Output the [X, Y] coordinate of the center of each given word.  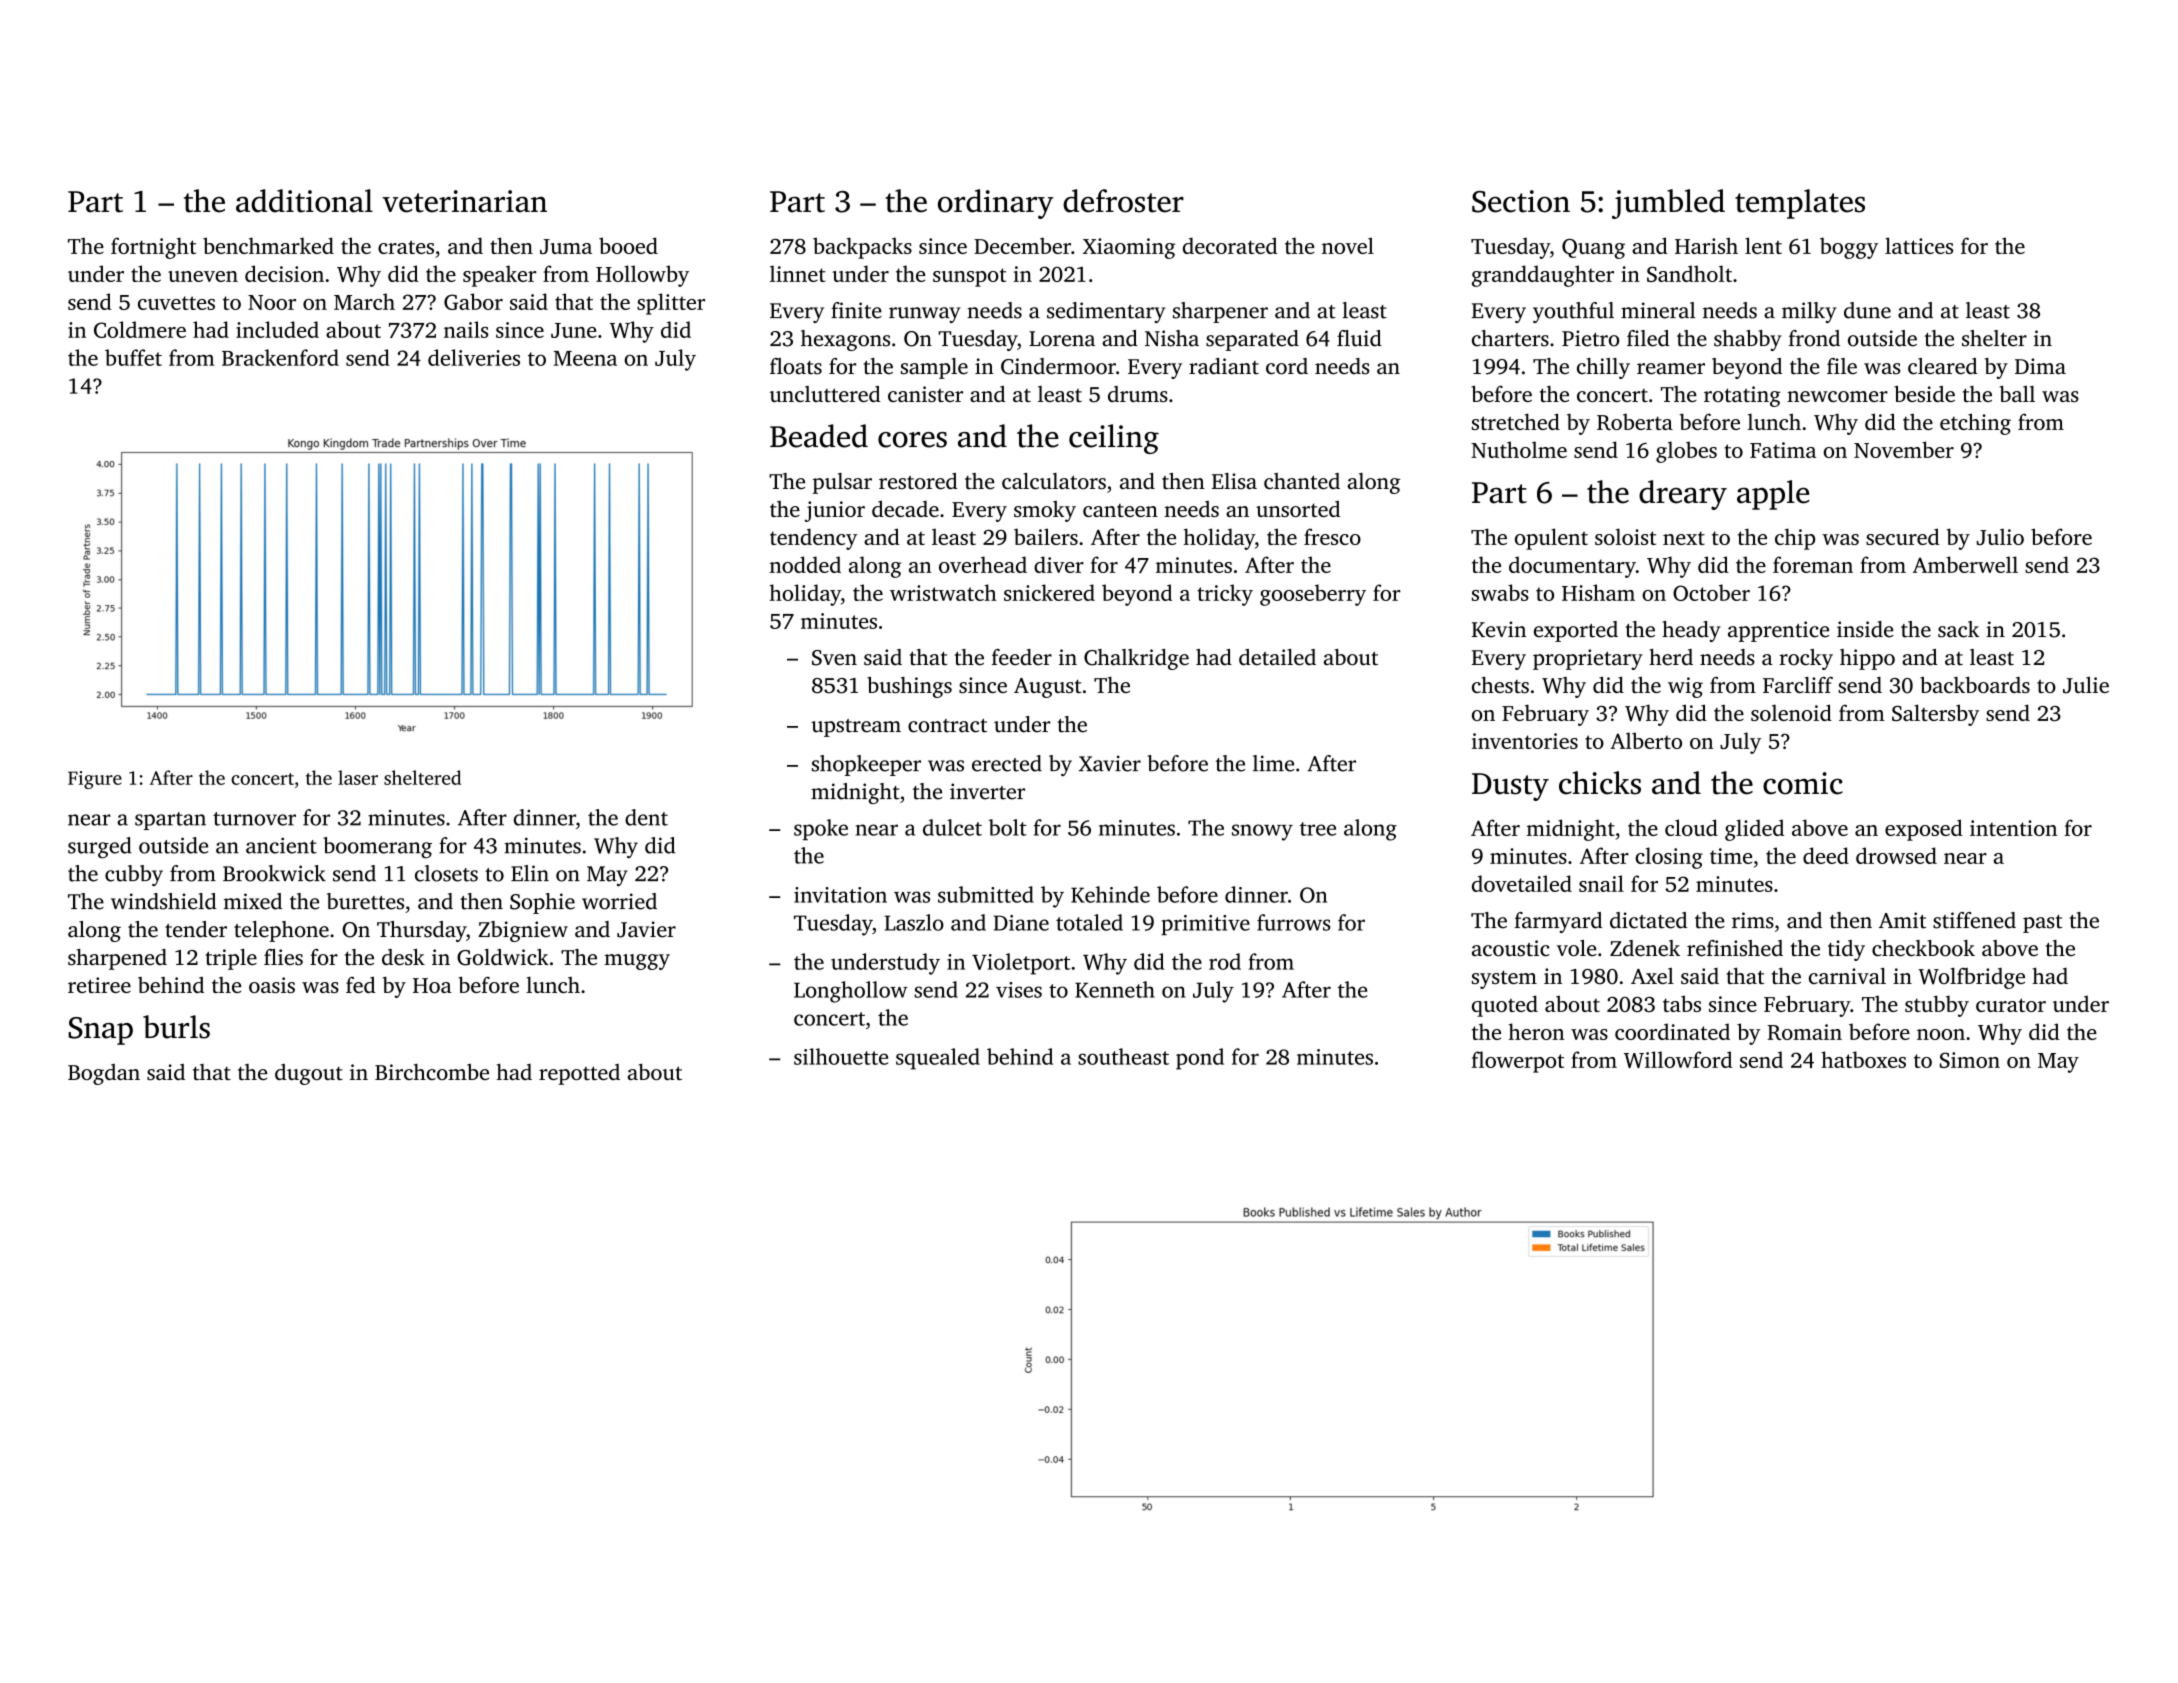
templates [1800, 204]
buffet [133, 357]
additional [304, 201]
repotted [579, 1074]
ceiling [1114, 439]
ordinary [996, 204]
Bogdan [104, 1074]
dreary [1683, 495]
